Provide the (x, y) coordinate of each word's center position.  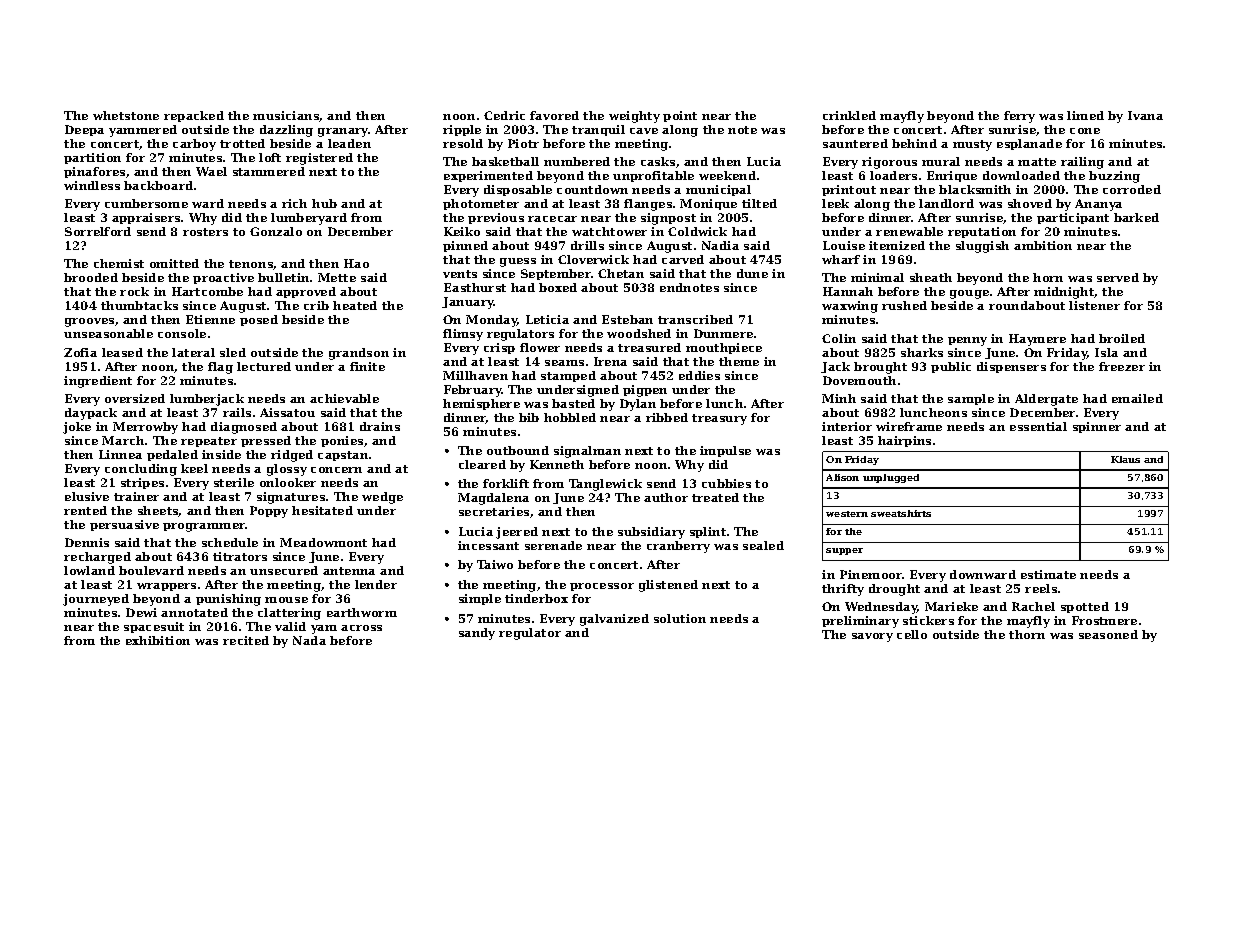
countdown (592, 189)
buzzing (1114, 177)
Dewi (141, 612)
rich (294, 203)
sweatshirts (901, 513)
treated (715, 497)
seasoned (1108, 634)
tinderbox (536, 598)
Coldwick (697, 231)
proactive (223, 278)
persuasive (124, 525)
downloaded (1021, 175)
